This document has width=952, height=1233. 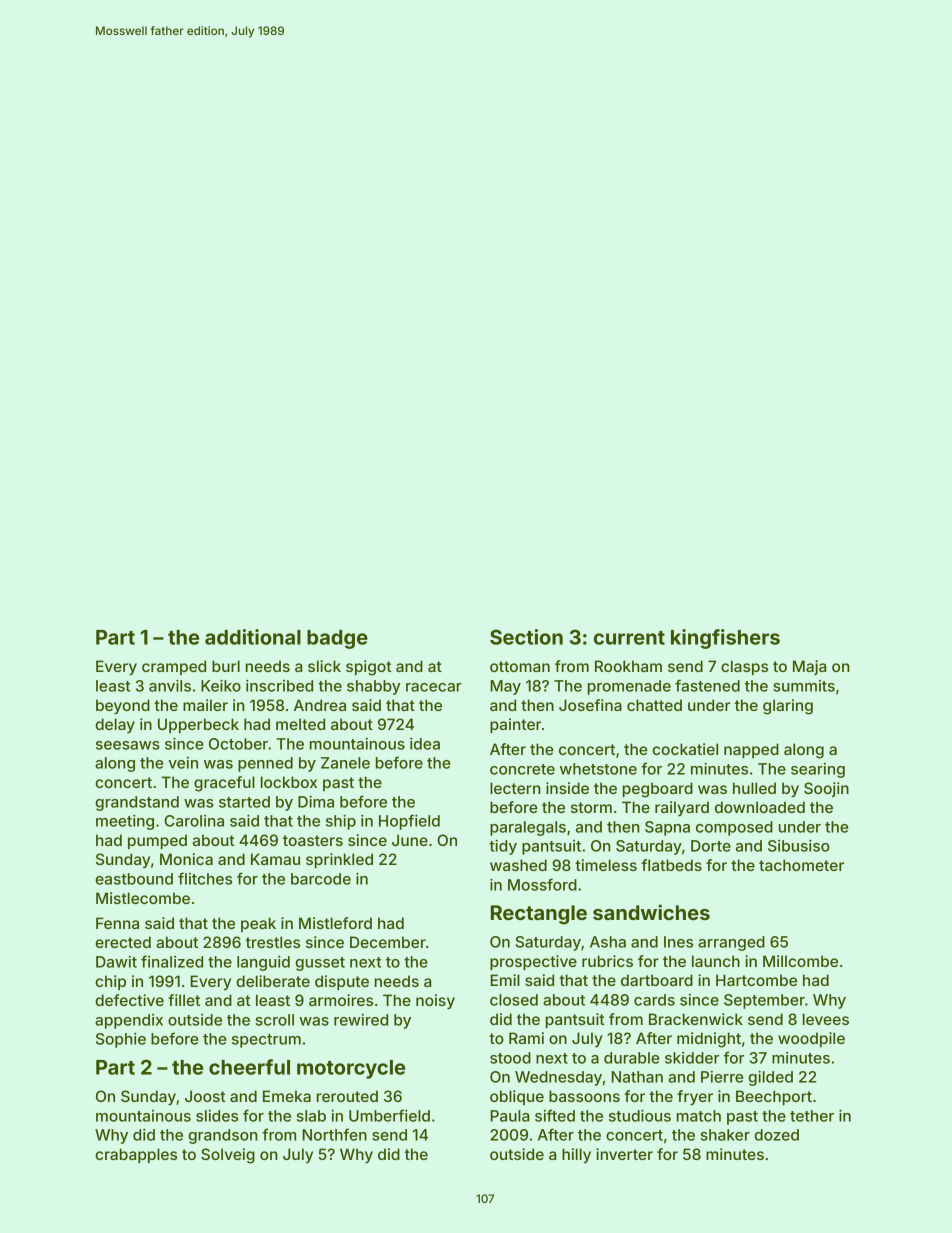 What do you see at coordinates (389, 1115) in the document?
I see `Umberfield` at bounding box center [389, 1115].
